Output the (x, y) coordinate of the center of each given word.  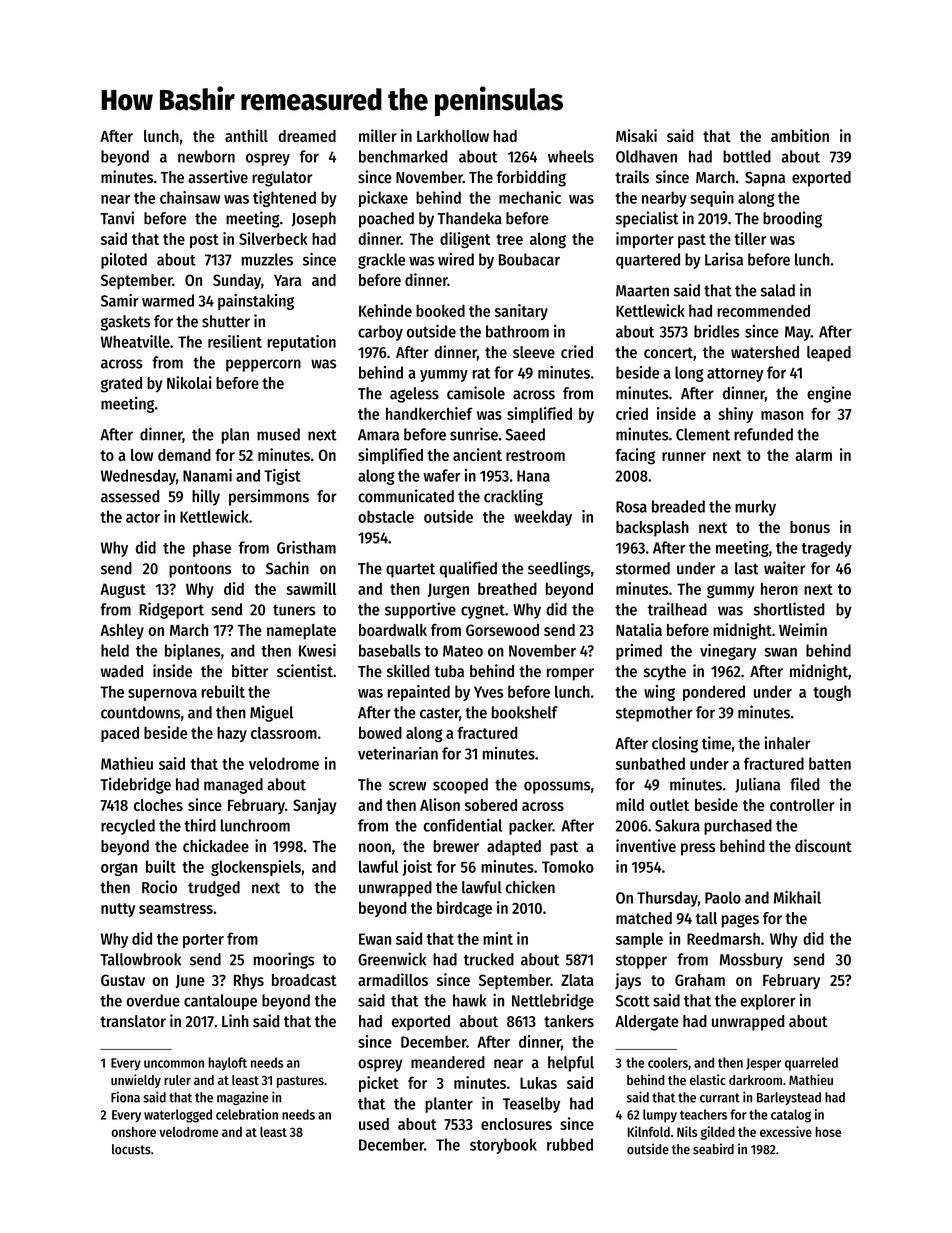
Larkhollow (453, 136)
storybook (503, 1146)
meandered (448, 1062)
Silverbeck (273, 238)
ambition (800, 135)
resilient (235, 341)
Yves (489, 692)
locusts (131, 1149)
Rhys (249, 982)
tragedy (826, 549)
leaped (829, 354)
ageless (414, 395)
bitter (250, 671)
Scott (633, 1001)
